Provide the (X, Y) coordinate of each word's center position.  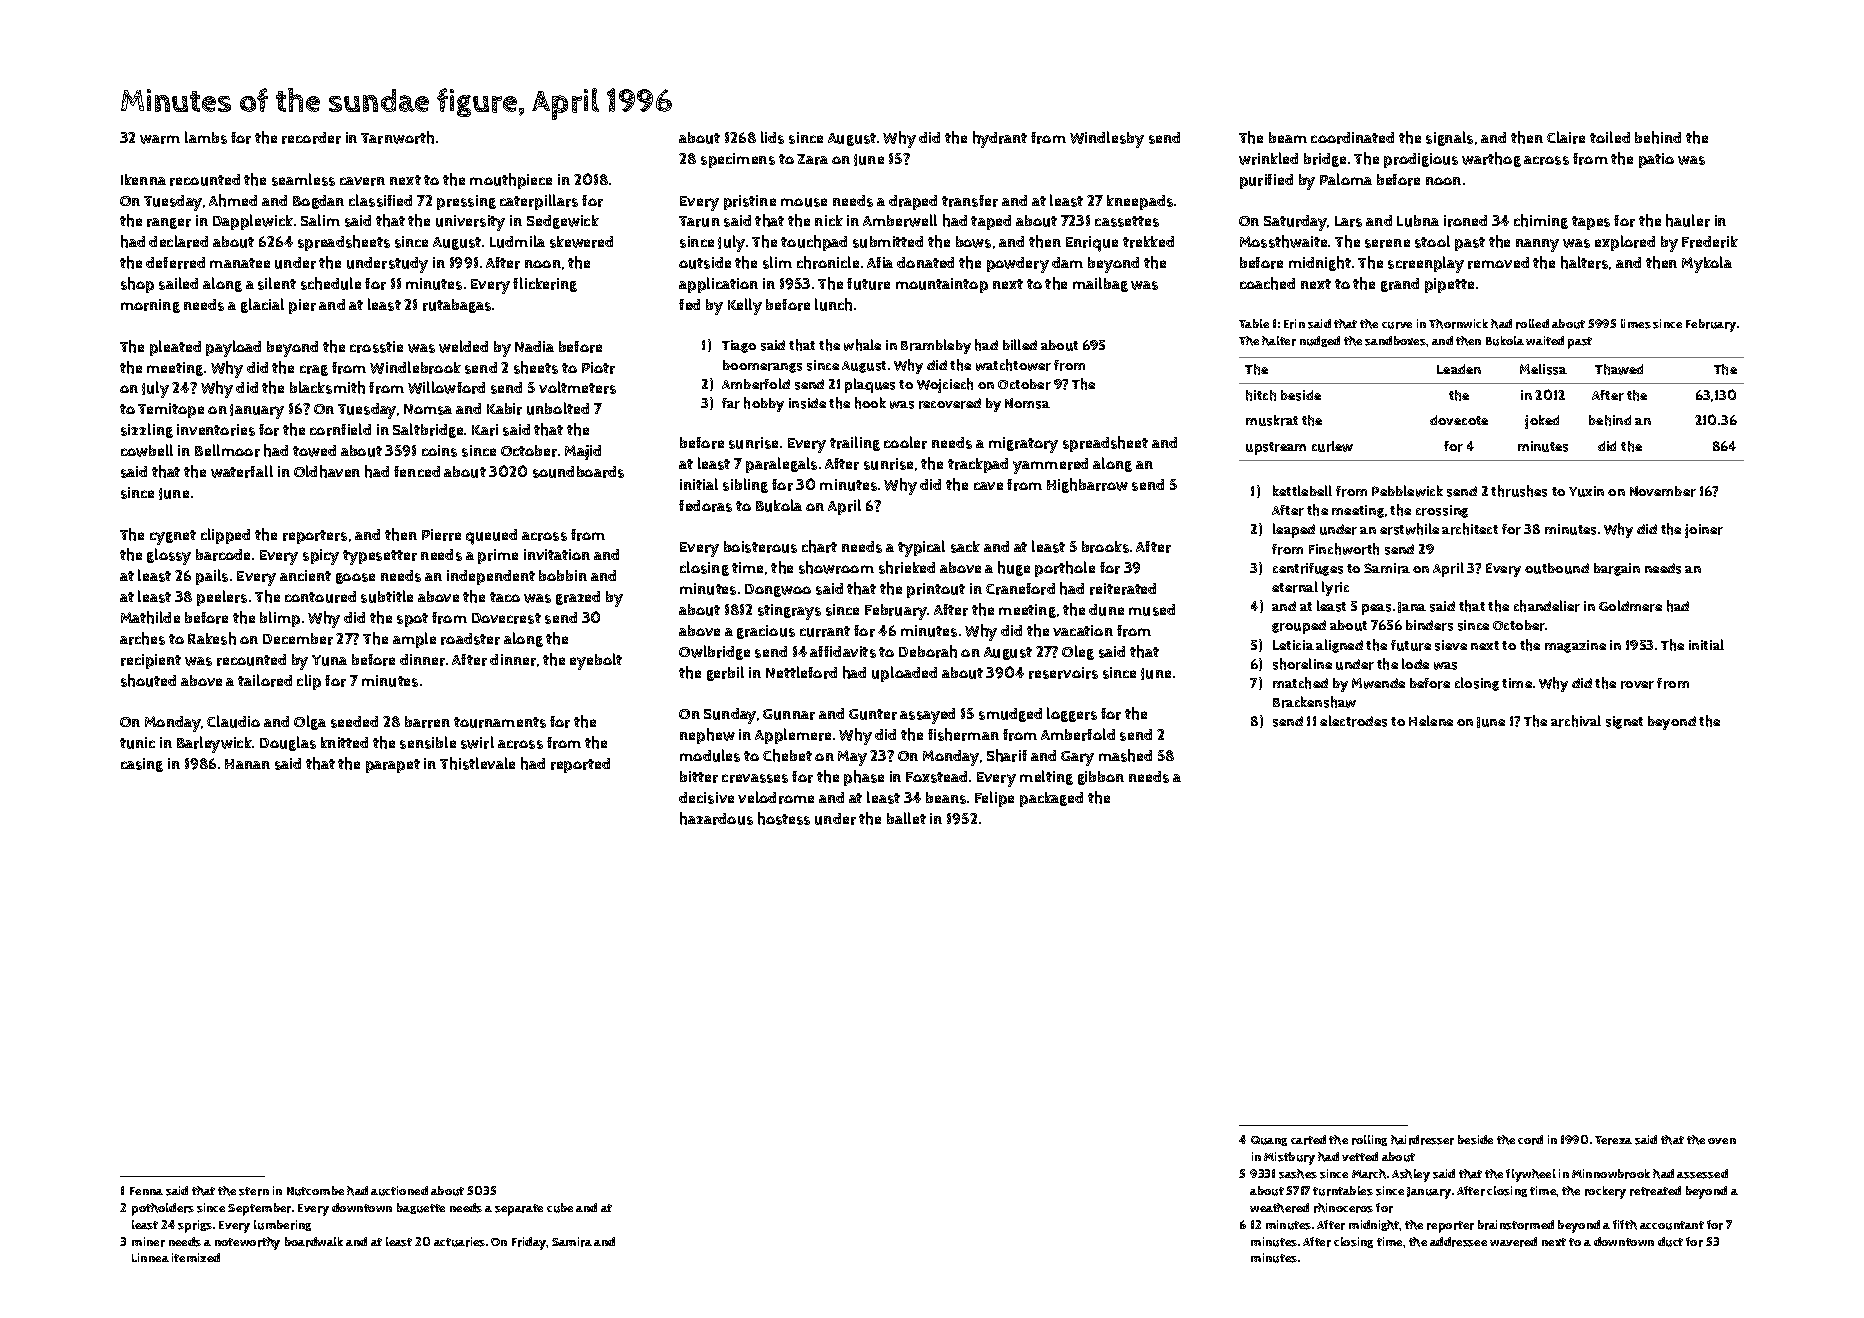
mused (1152, 610)
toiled (1610, 137)
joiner (1704, 531)
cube (560, 1208)
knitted (344, 742)
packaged (1051, 799)
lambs (206, 137)
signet (1624, 722)
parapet (393, 766)
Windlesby (1107, 139)
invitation (557, 554)
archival (1576, 721)
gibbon (1101, 778)
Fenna (146, 1191)
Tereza (1613, 1140)
